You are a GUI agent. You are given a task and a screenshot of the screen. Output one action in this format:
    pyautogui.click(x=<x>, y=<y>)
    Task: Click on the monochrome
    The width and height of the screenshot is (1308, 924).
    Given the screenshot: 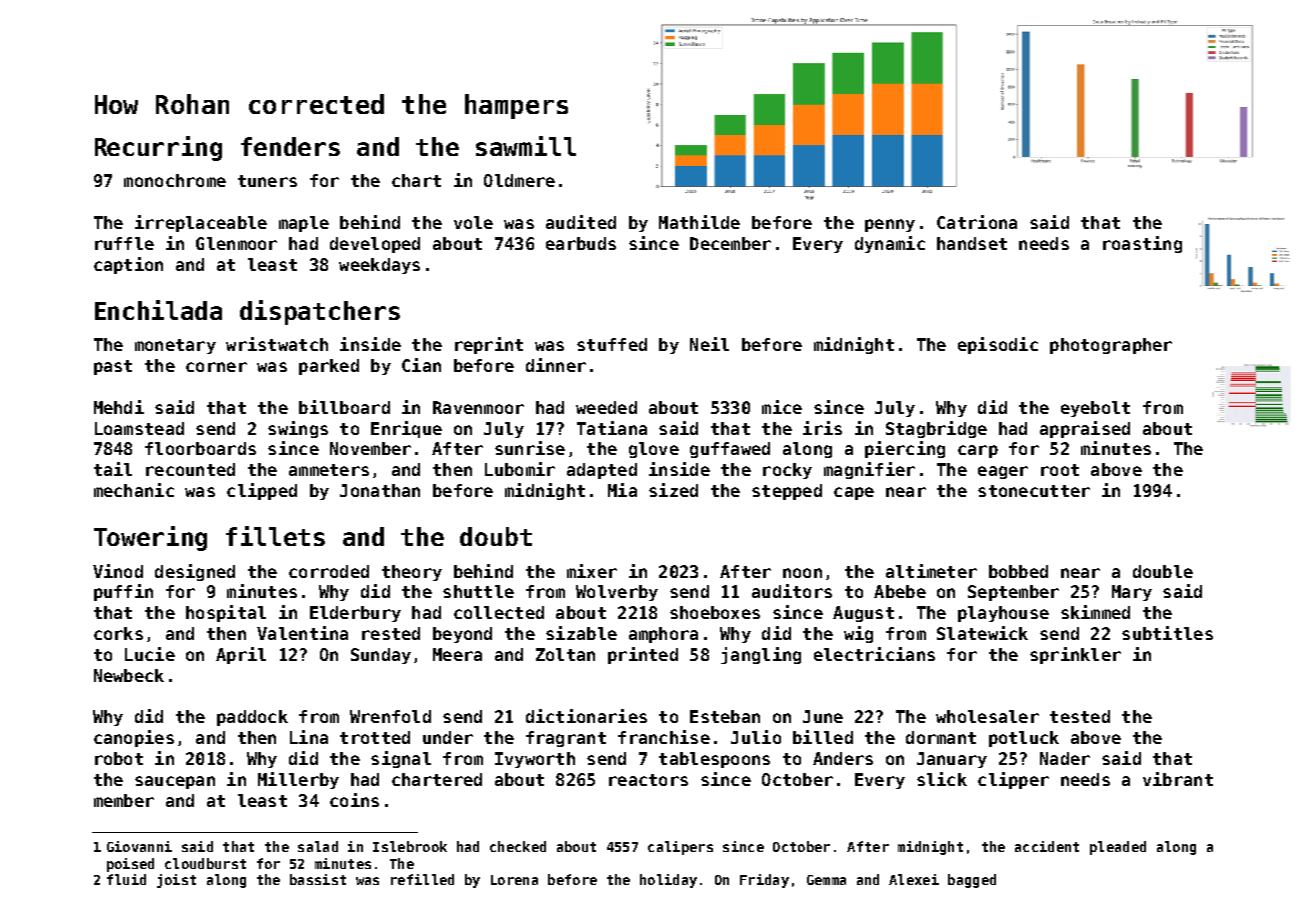 What is the action you would take?
    pyautogui.click(x=175, y=180)
